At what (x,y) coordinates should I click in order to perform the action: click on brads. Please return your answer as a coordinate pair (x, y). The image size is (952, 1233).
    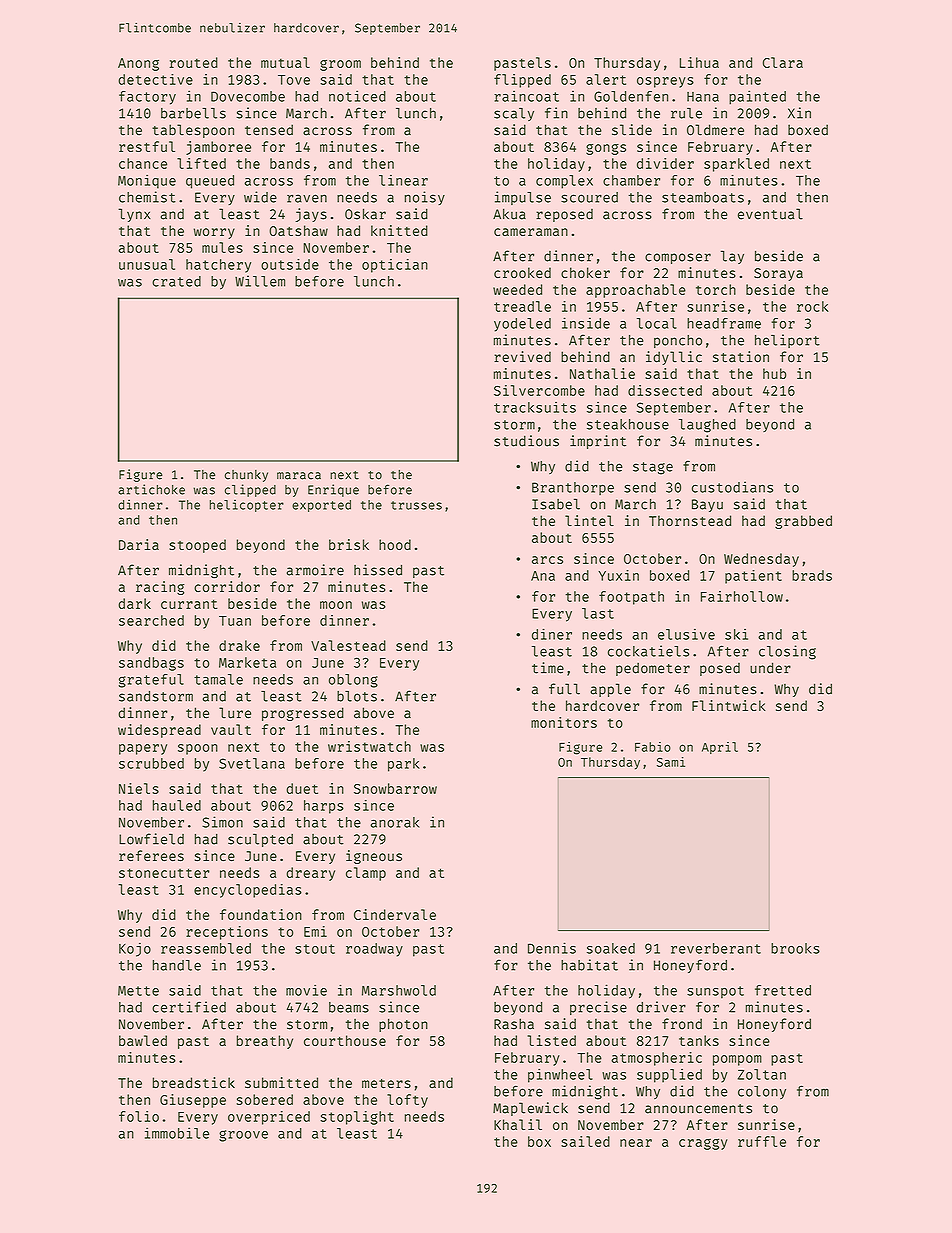
    Looking at the image, I should click on (812, 575).
